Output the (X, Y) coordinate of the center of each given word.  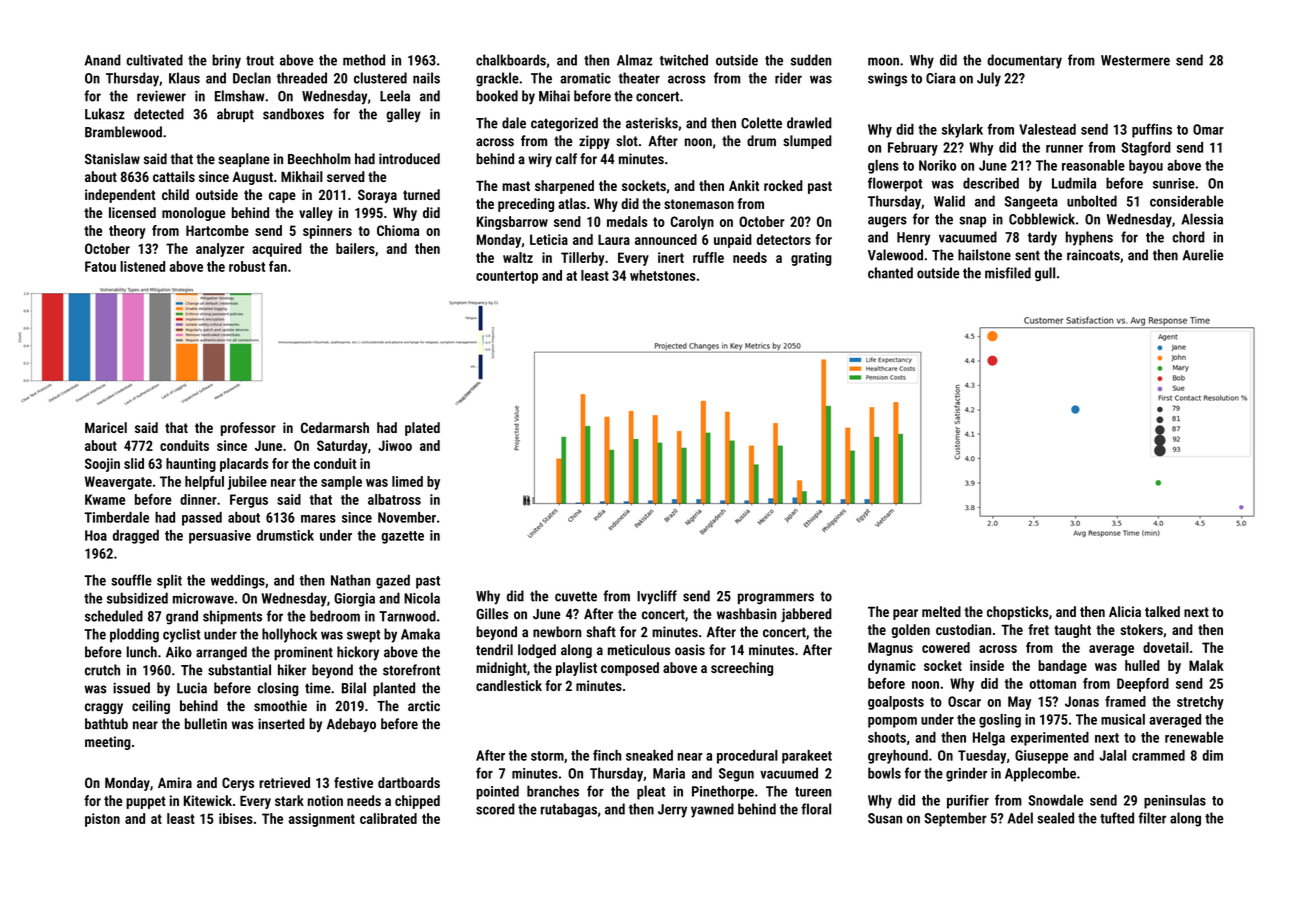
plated (422, 429)
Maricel (106, 427)
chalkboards (511, 60)
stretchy (1200, 703)
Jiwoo (395, 445)
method (364, 60)
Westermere (1135, 60)
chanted (890, 273)
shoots (887, 737)
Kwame (105, 499)
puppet (146, 802)
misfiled (1008, 273)
